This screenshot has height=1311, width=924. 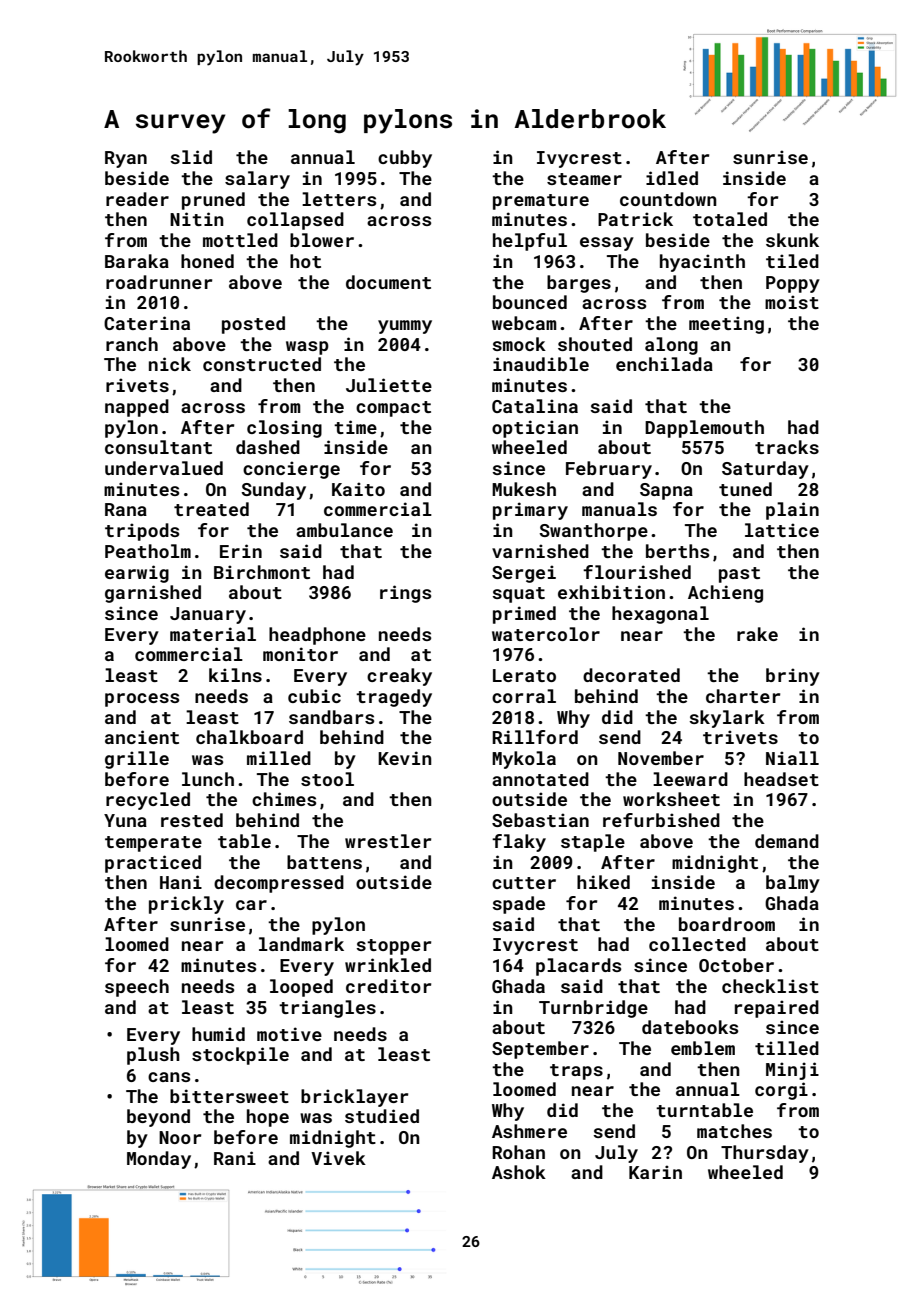 I want to click on Noor, so click(x=180, y=1137).
